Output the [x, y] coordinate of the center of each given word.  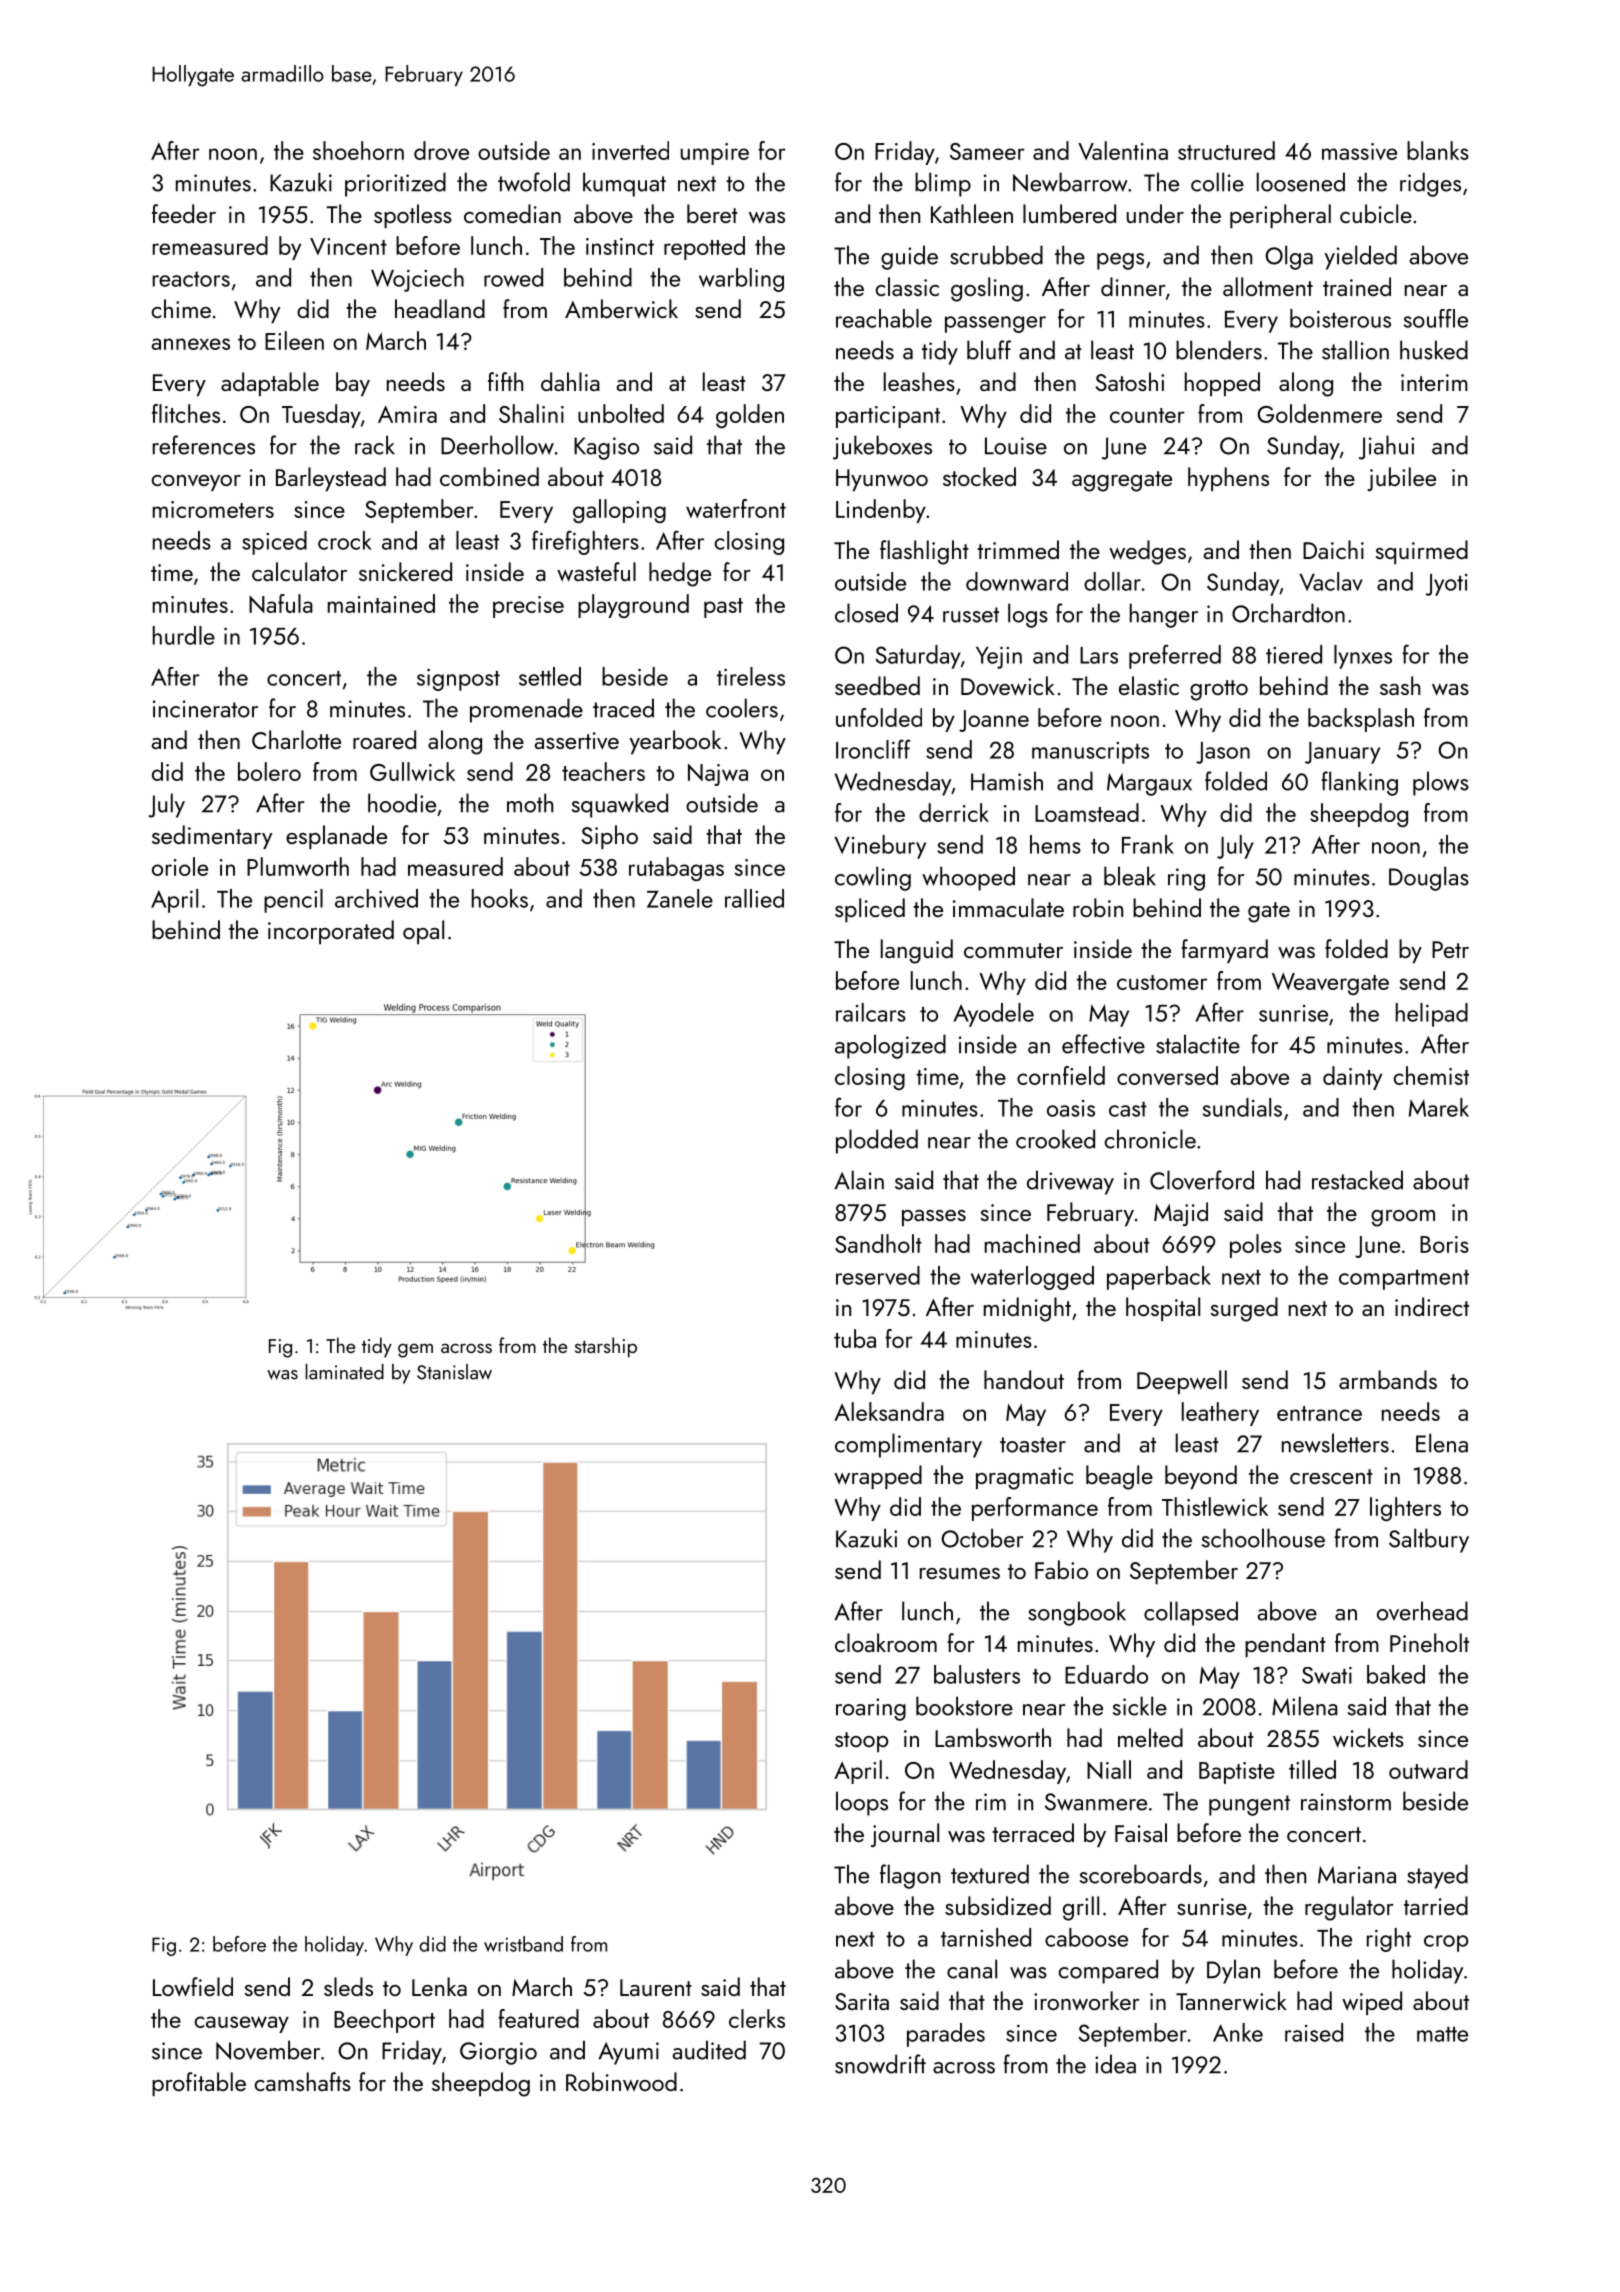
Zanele [680, 898]
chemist [1431, 1075]
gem [415, 1350]
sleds [348, 1986]
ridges [1430, 184]
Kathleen [972, 213]
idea [1115, 2064]
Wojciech [417, 280]
